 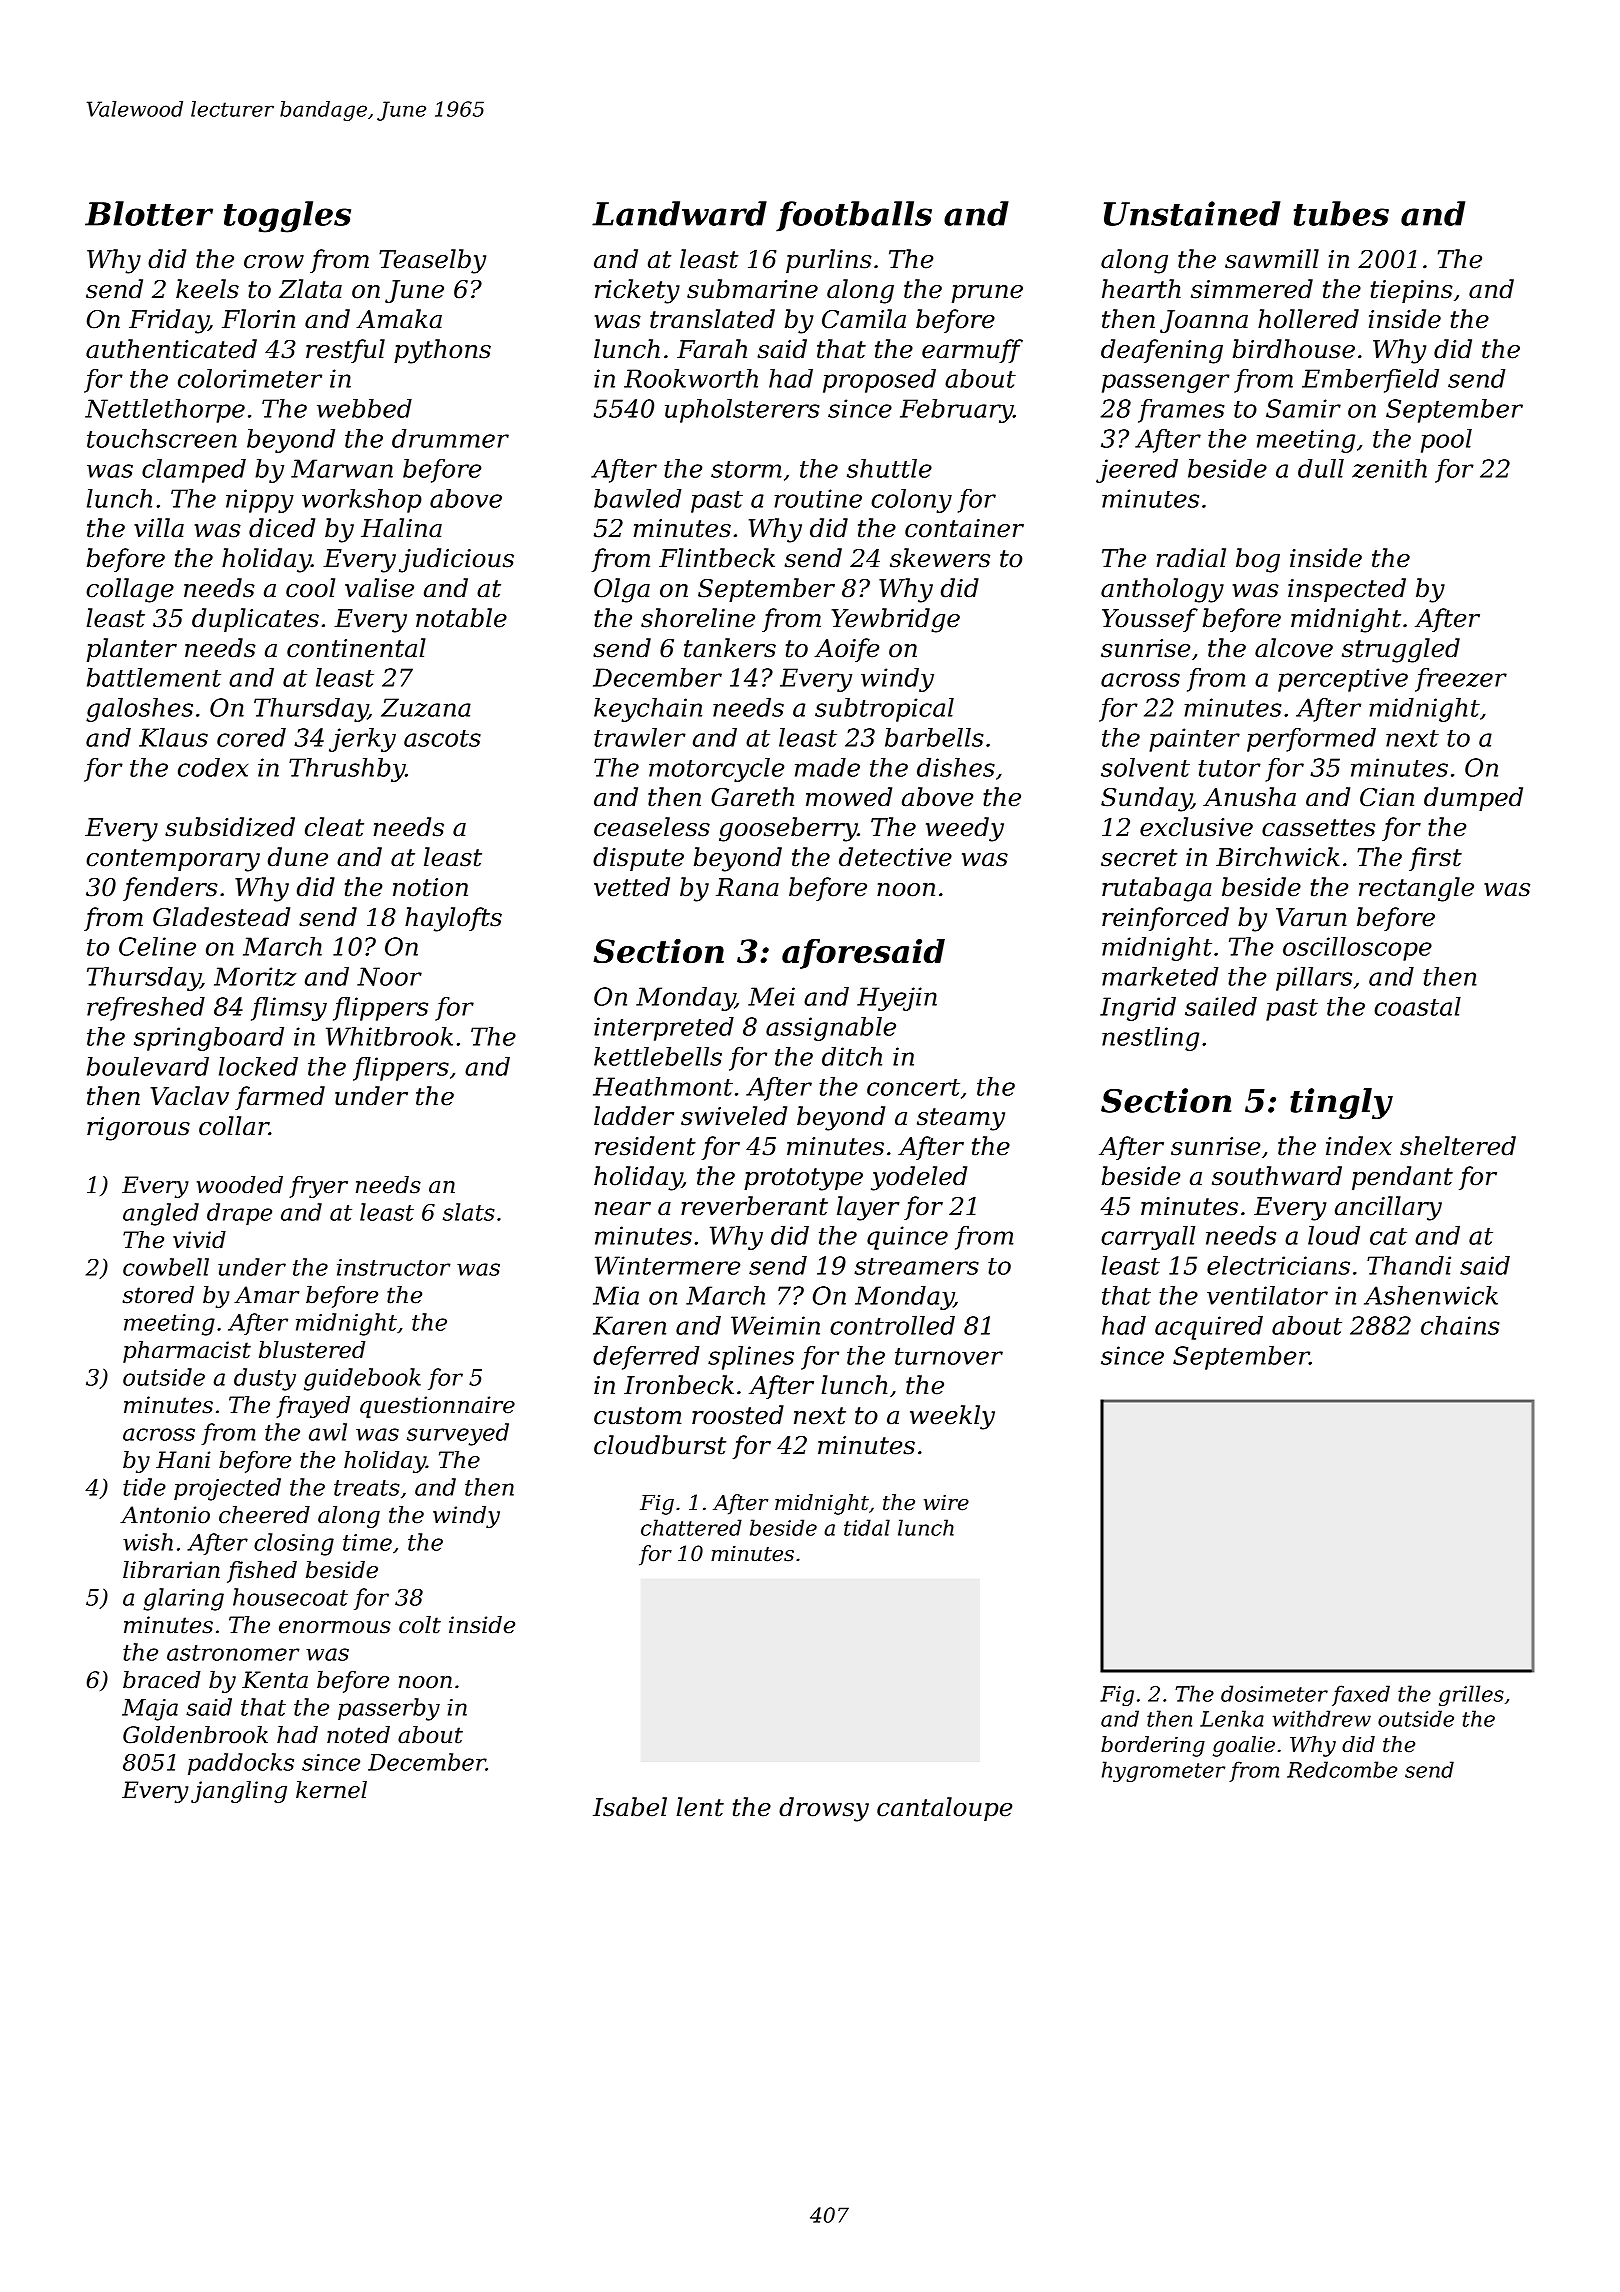 What do you see at coordinates (239, 1792) in the page?
I see `jangling` at bounding box center [239, 1792].
